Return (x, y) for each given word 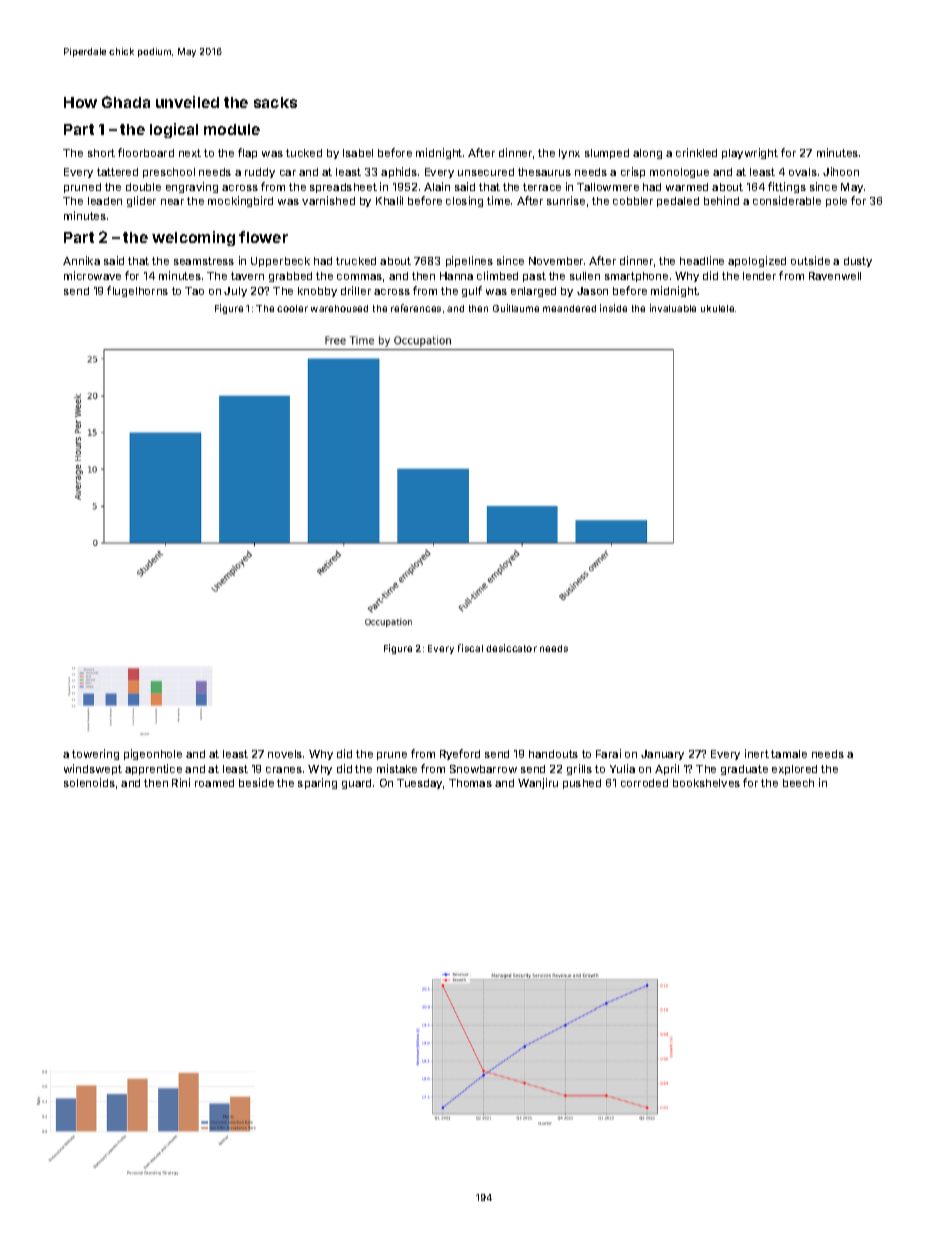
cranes (284, 770)
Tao (194, 291)
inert (757, 753)
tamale (789, 754)
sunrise (566, 200)
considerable (787, 200)
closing (464, 201)
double (143, 187)
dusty (858, 262)
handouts (553, 754)
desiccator (511, 648)
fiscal (470, 648)
